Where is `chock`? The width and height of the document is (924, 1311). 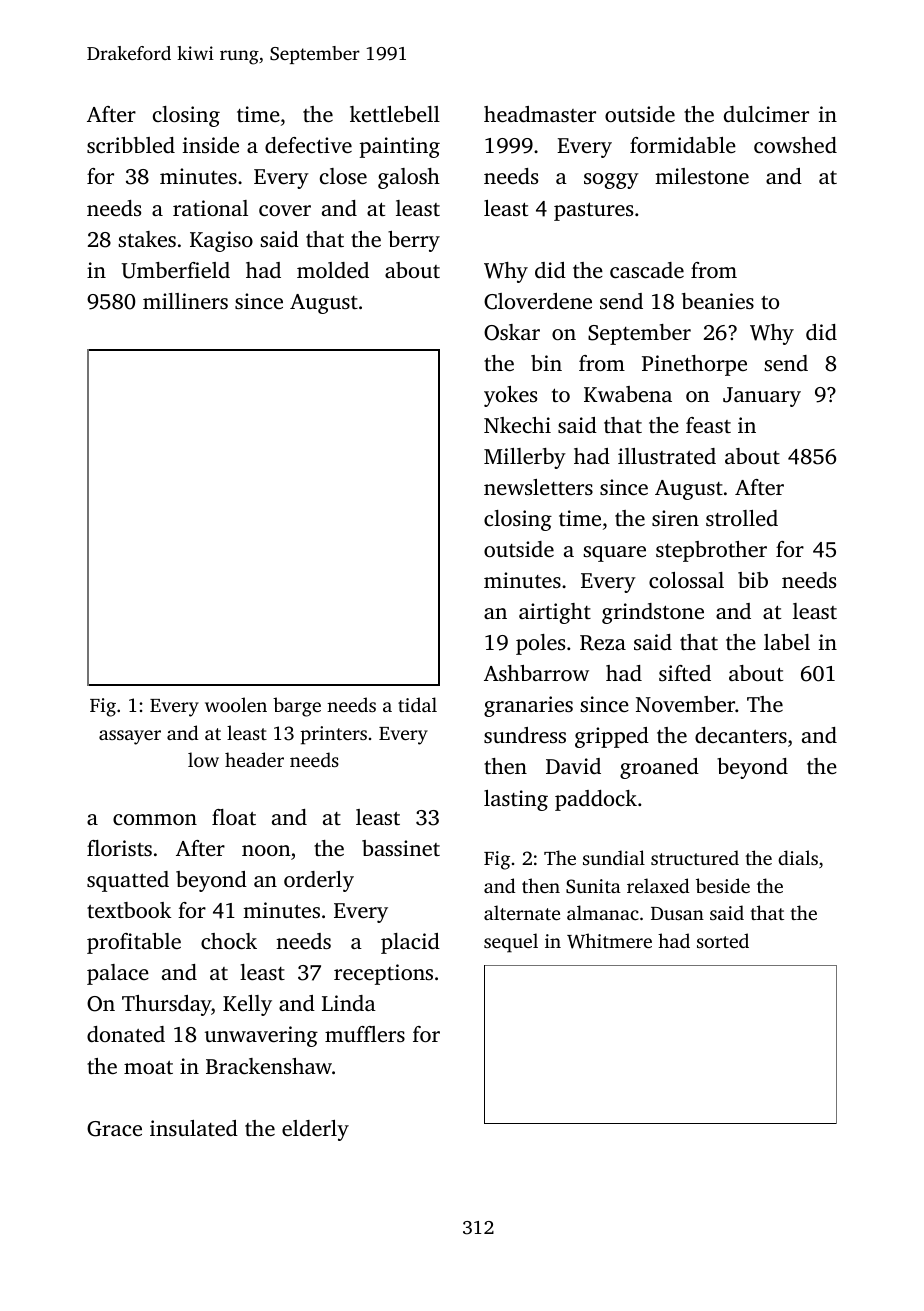 chock is located at coordinates (229, 941).
